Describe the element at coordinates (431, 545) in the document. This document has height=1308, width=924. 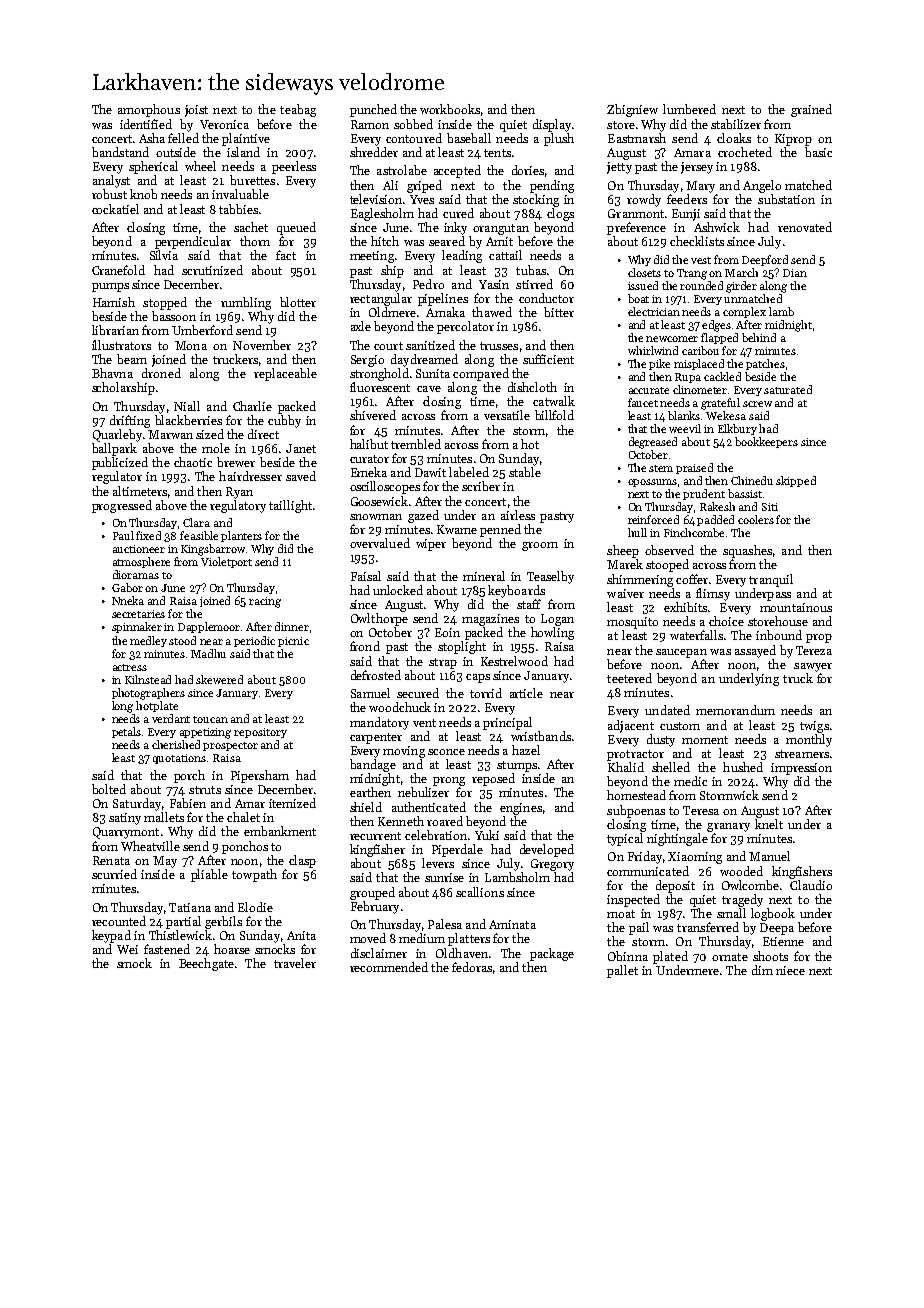
I see `wiper` at that location.
